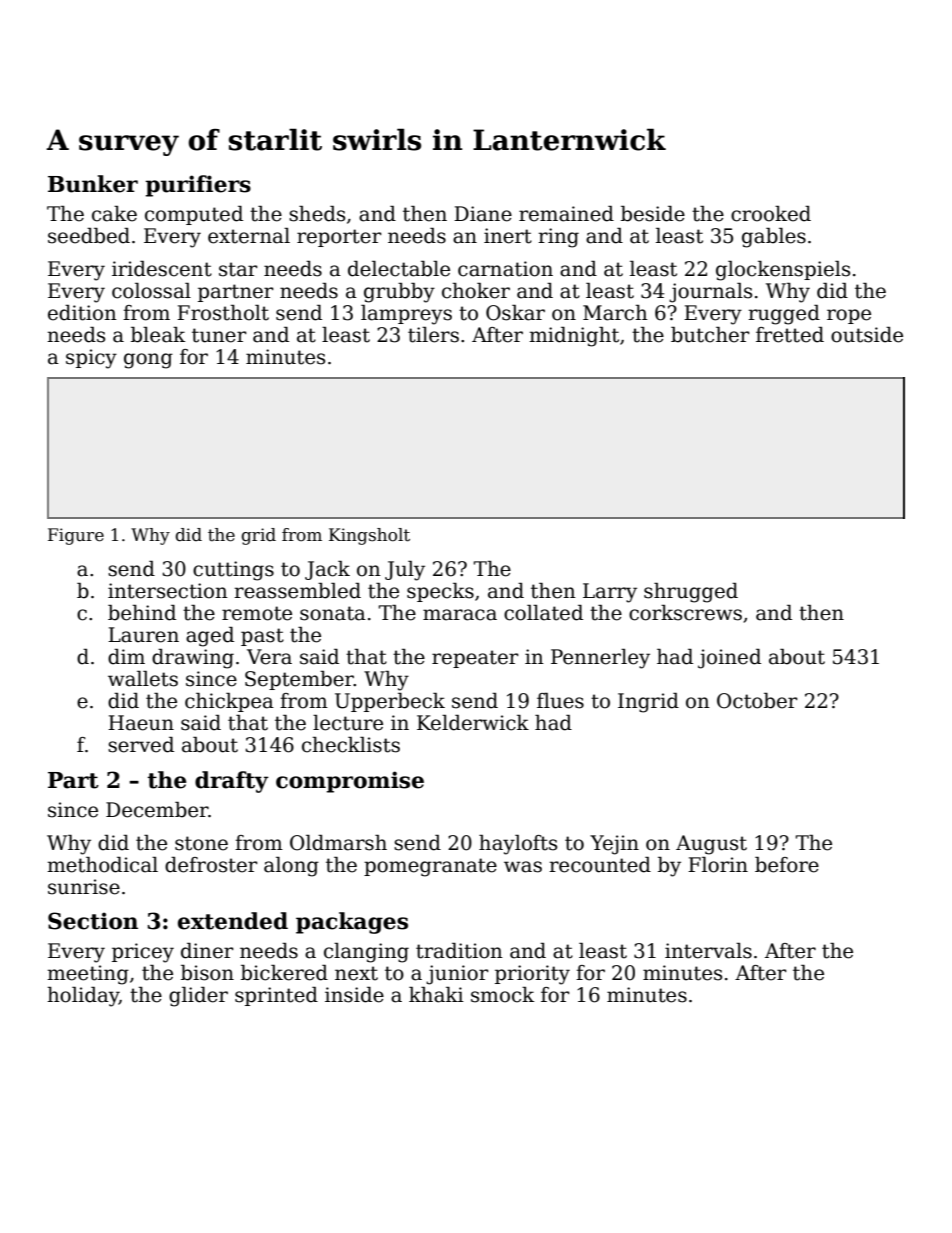 The height and width of the screenshot is (1233, 952). Describe the element at coordinates (211, 865) in the screenshot. I see `defroster` at that location.
